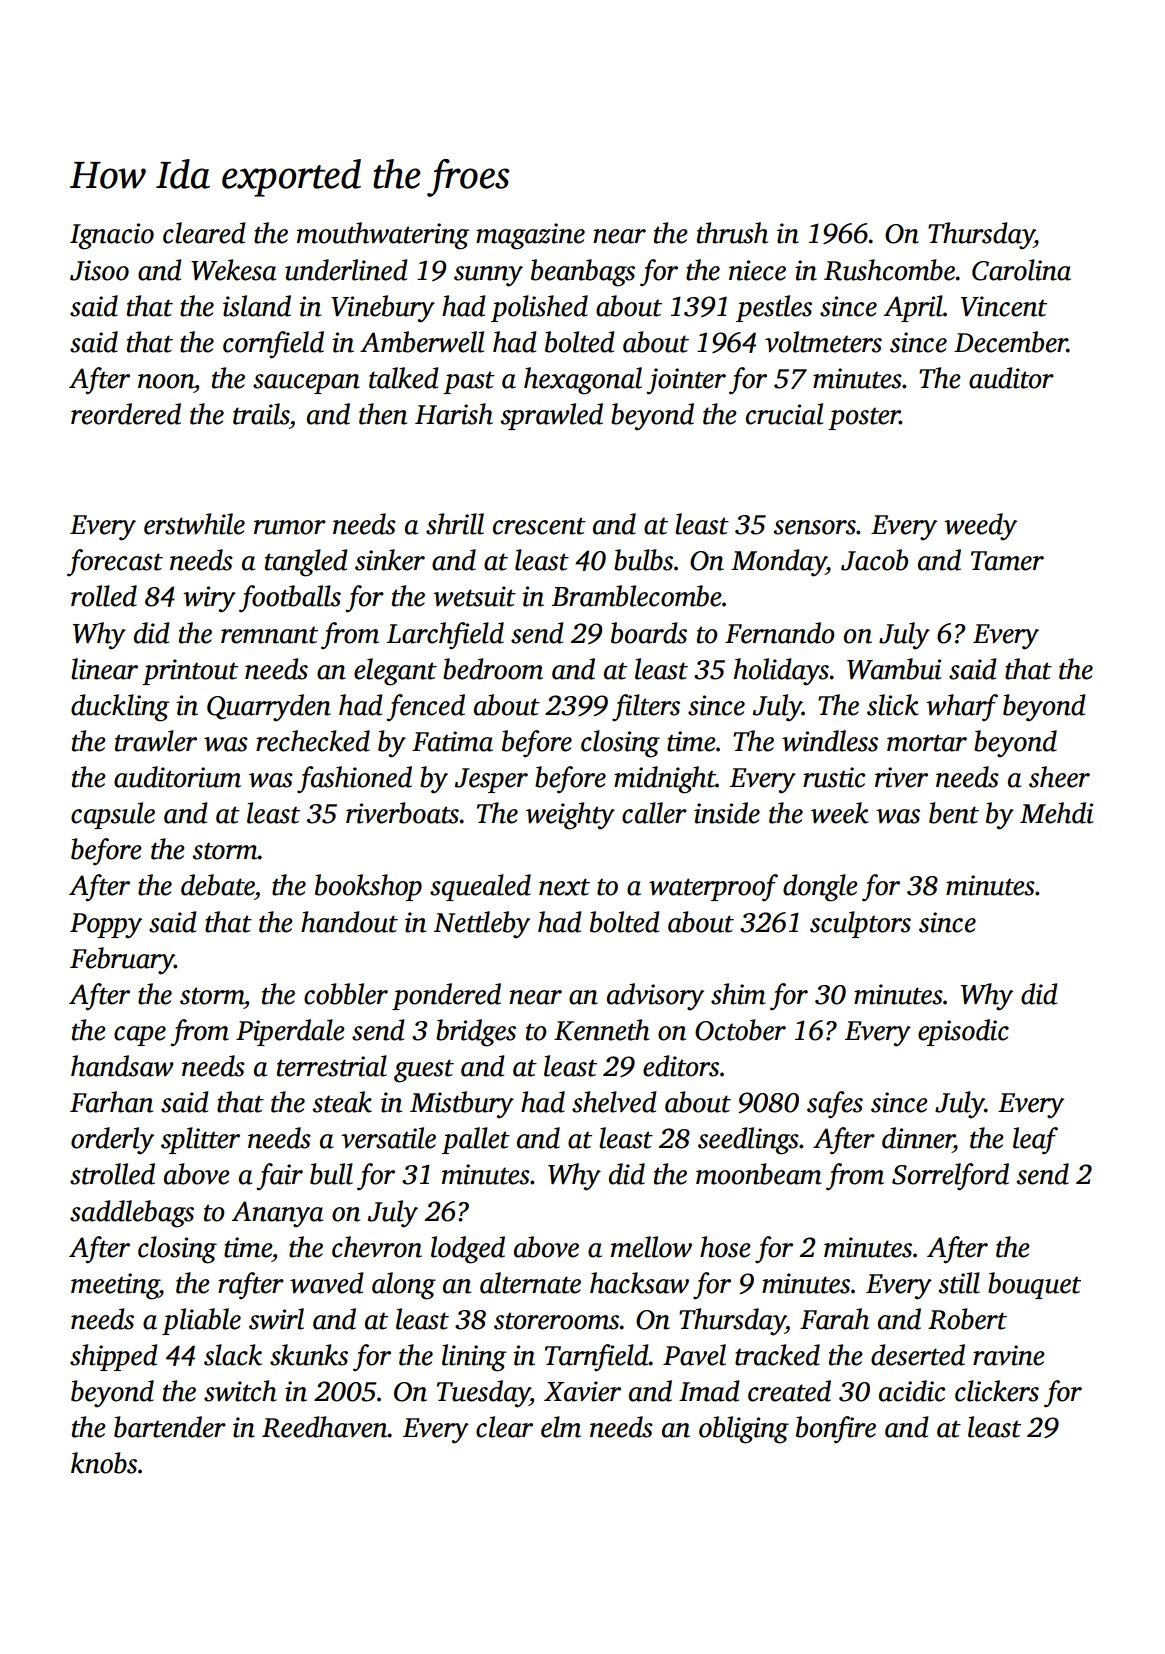 The image size is (1165, 1654). Describe the element at coordinates (170, 1427) in the page. I see `bartender` at that location.
